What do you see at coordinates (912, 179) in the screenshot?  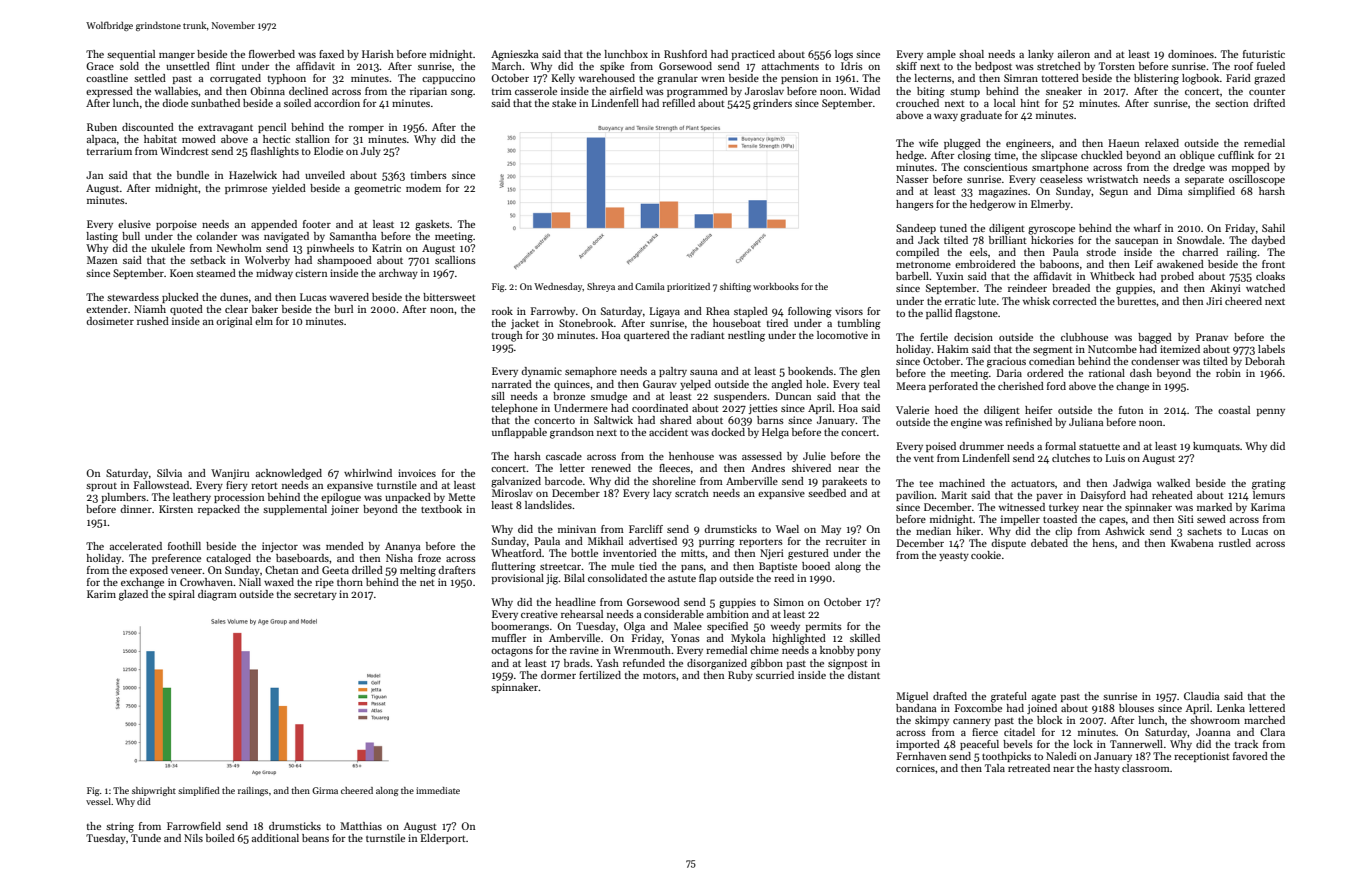 I see `Nasser` at bounding box center [912, 179].
